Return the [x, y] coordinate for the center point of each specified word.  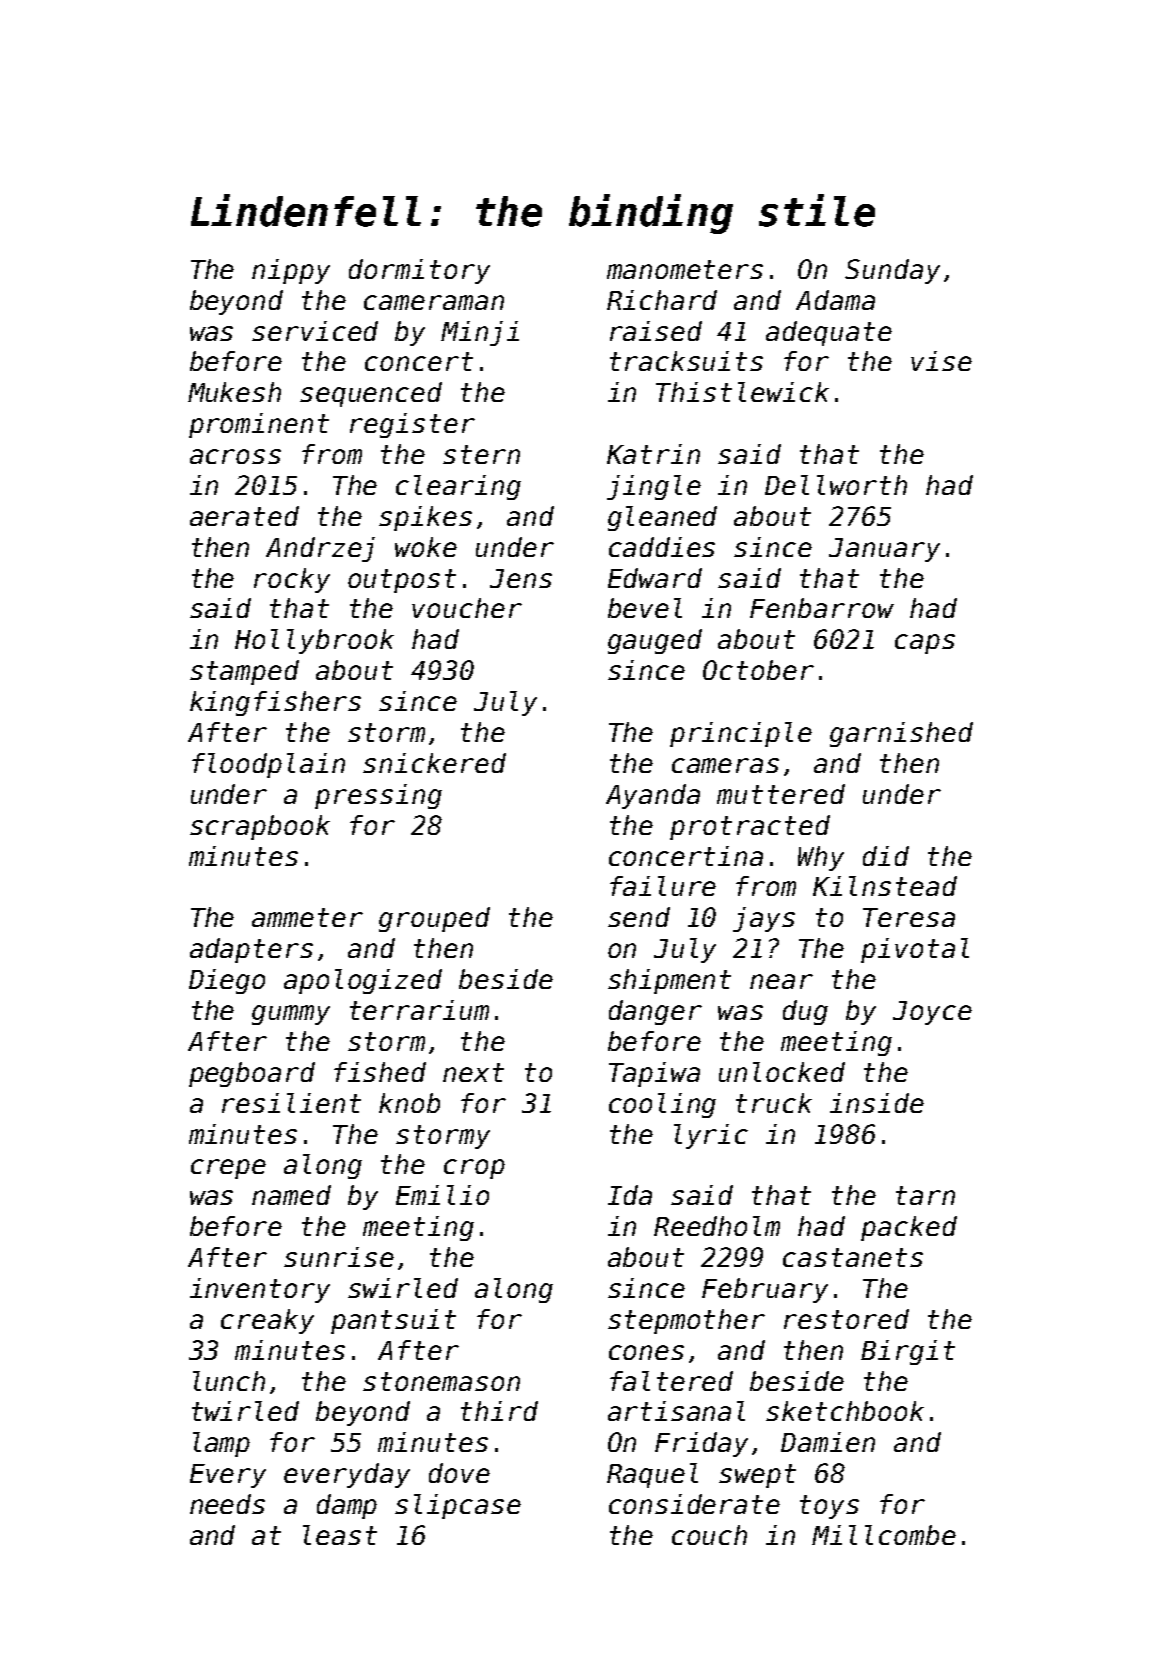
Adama [835, 300]
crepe [228, 1169]
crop [474, 1169]
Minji [480, 333]
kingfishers [275, 703]
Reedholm [717, 1226]
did [886, 856]
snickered [434, 763]
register [412, 425]
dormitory [419, 271]
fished [380, 1072]
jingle [654, 487]
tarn [925, 1195]
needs [227, 1504]
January [884, 550]
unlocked [782, 1072]
